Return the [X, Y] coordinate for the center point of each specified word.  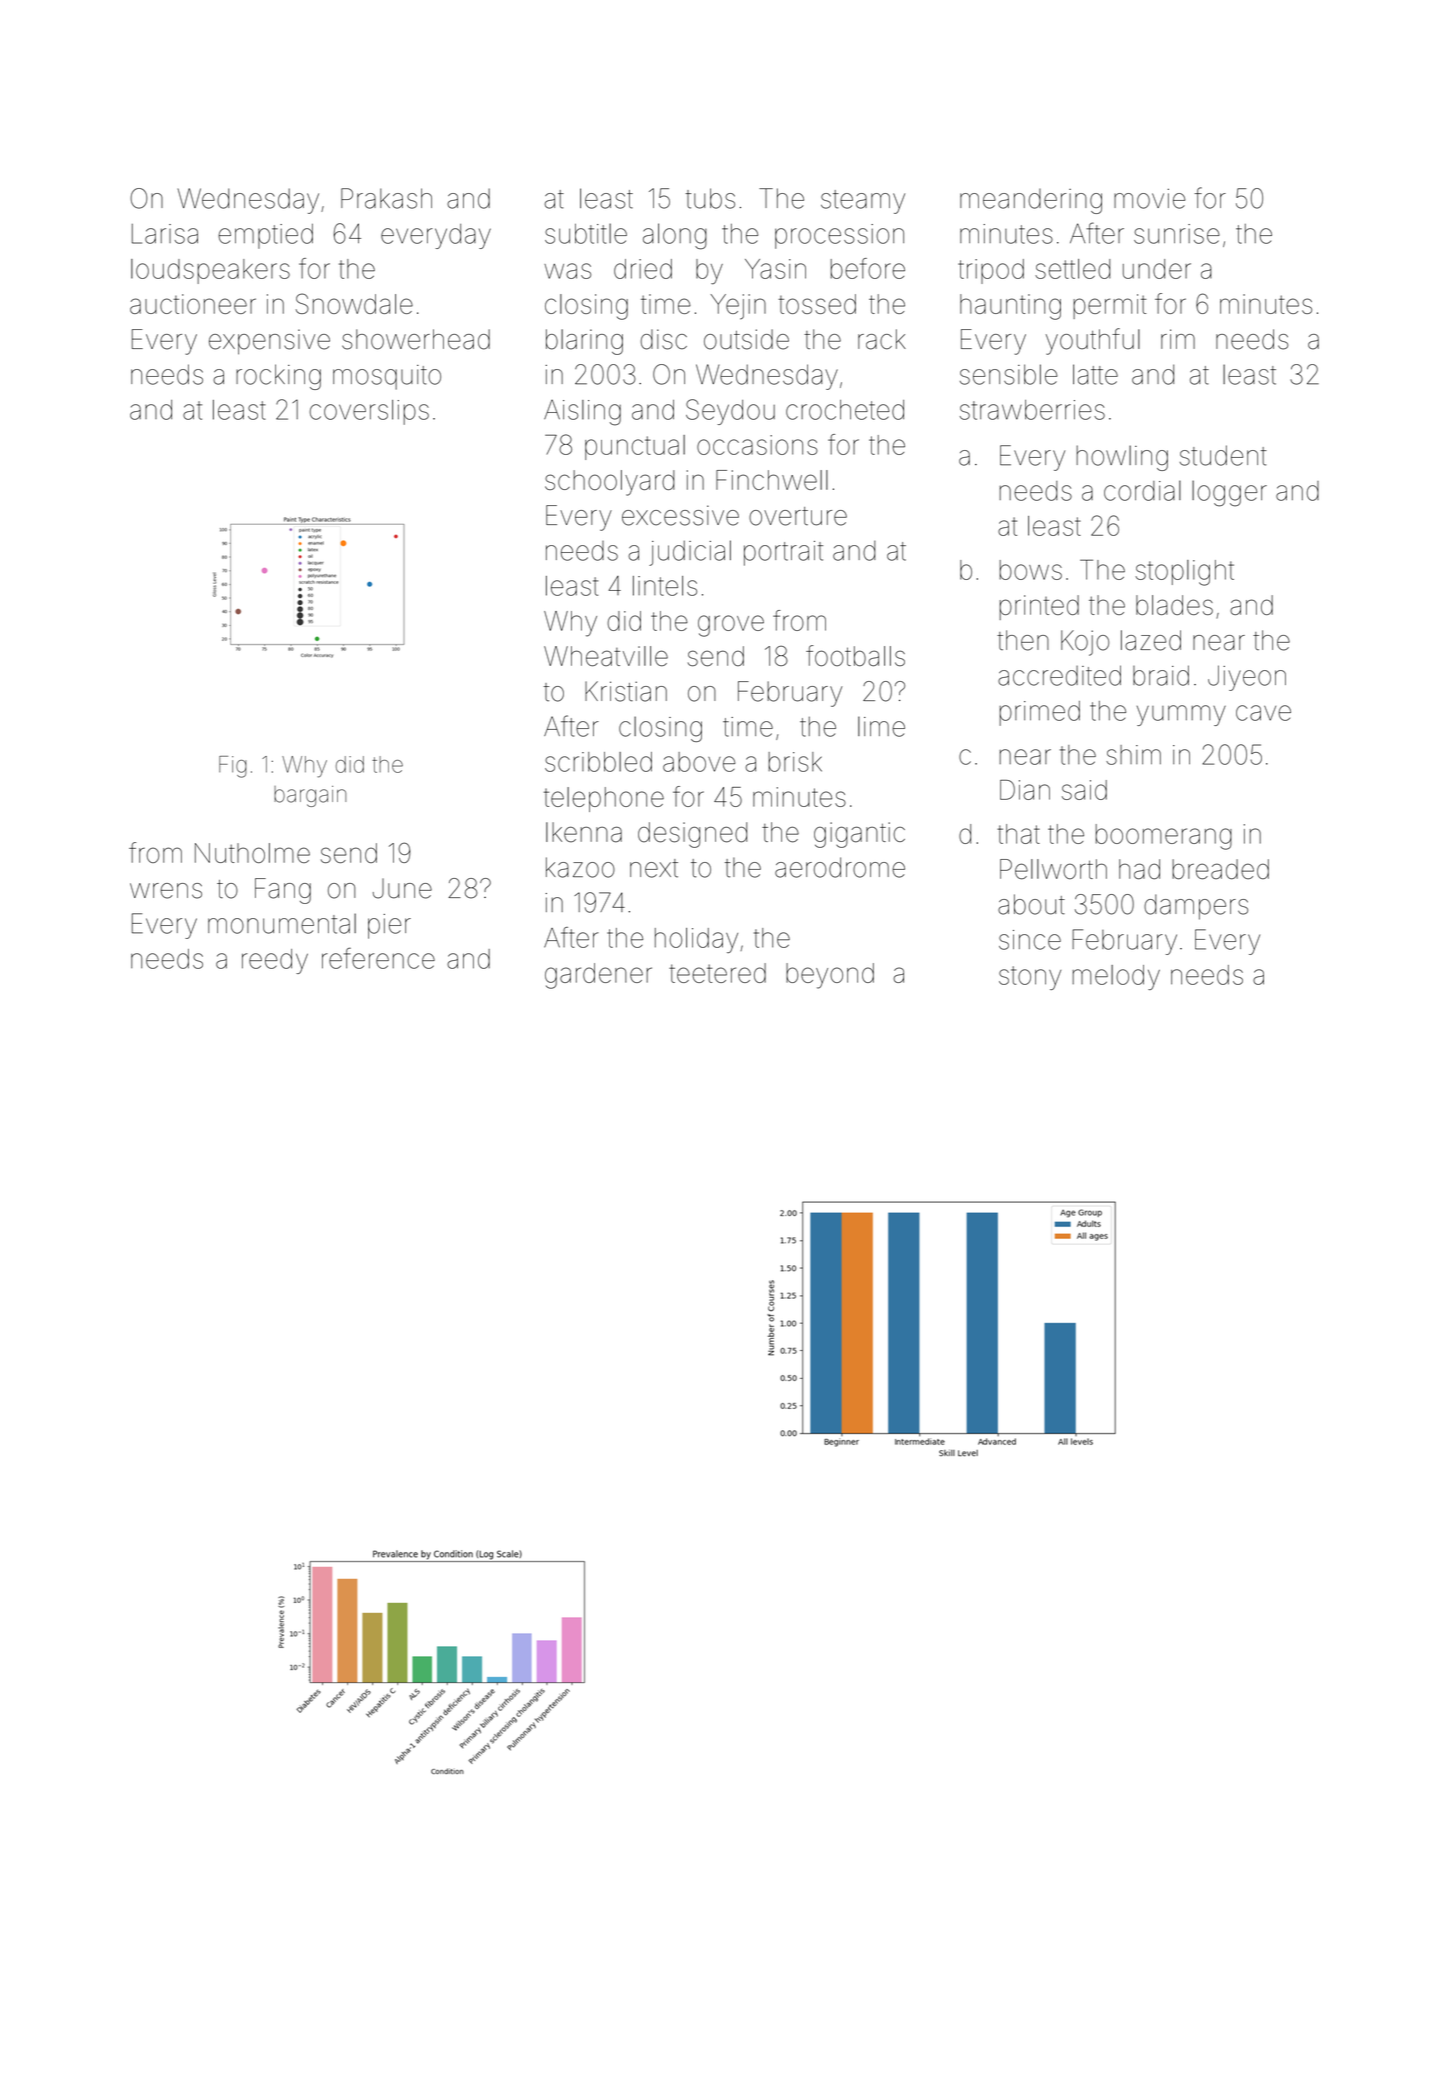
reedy [275, 961]
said [1084, 790]
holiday [696, 940]
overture [798, 516]
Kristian [626, 691]
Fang [283, 891]
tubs [710, 198]
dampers [1196, 907]
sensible [1009, 374]
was [567, 271]
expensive [269, 342]
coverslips [369, 412]
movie [1149, 199]
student [1223, 455]
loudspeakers [210, 271]
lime [881, 726]
